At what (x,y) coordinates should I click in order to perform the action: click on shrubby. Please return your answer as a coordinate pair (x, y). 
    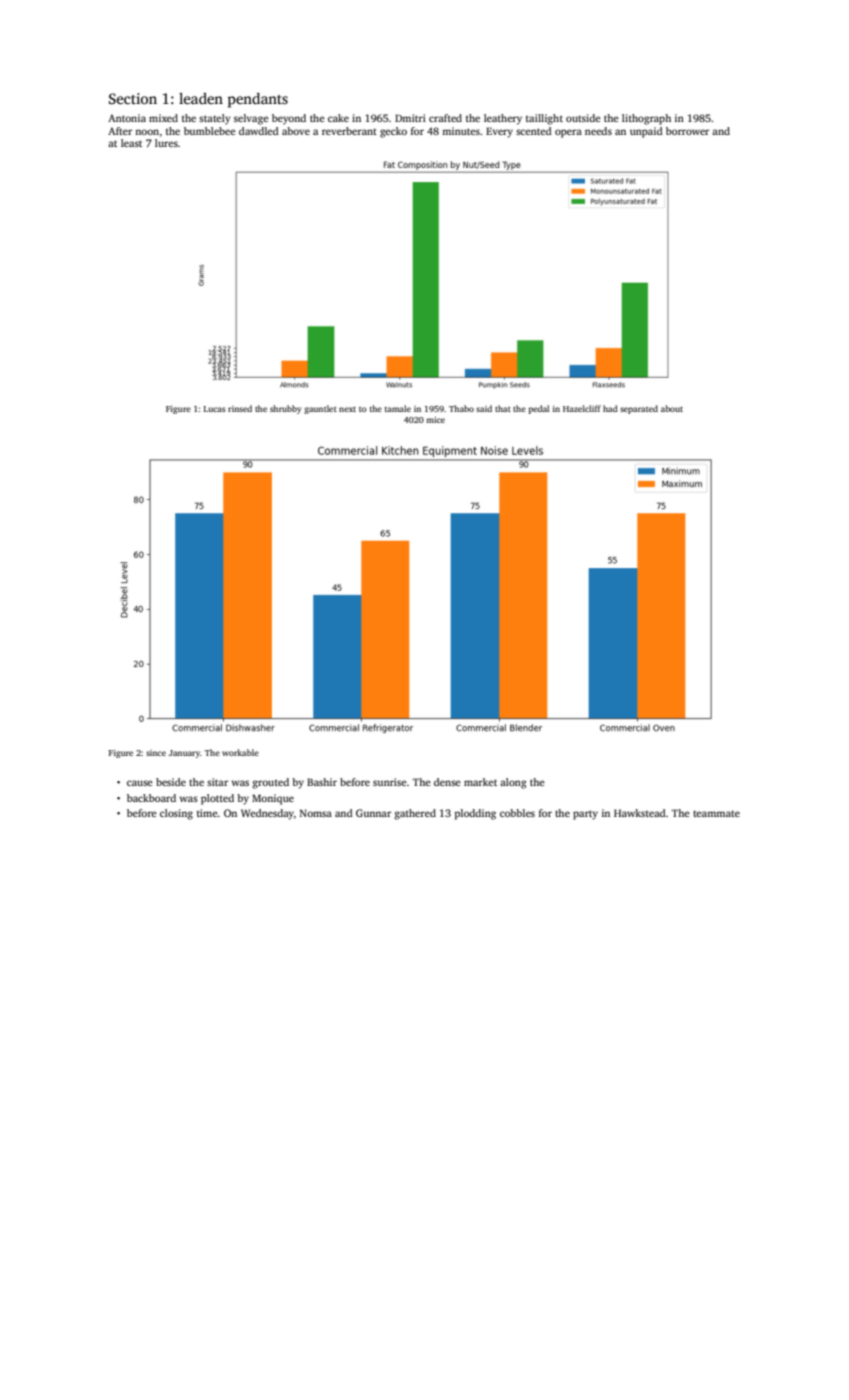
    Looking at the image, I should click on (285, 409).
